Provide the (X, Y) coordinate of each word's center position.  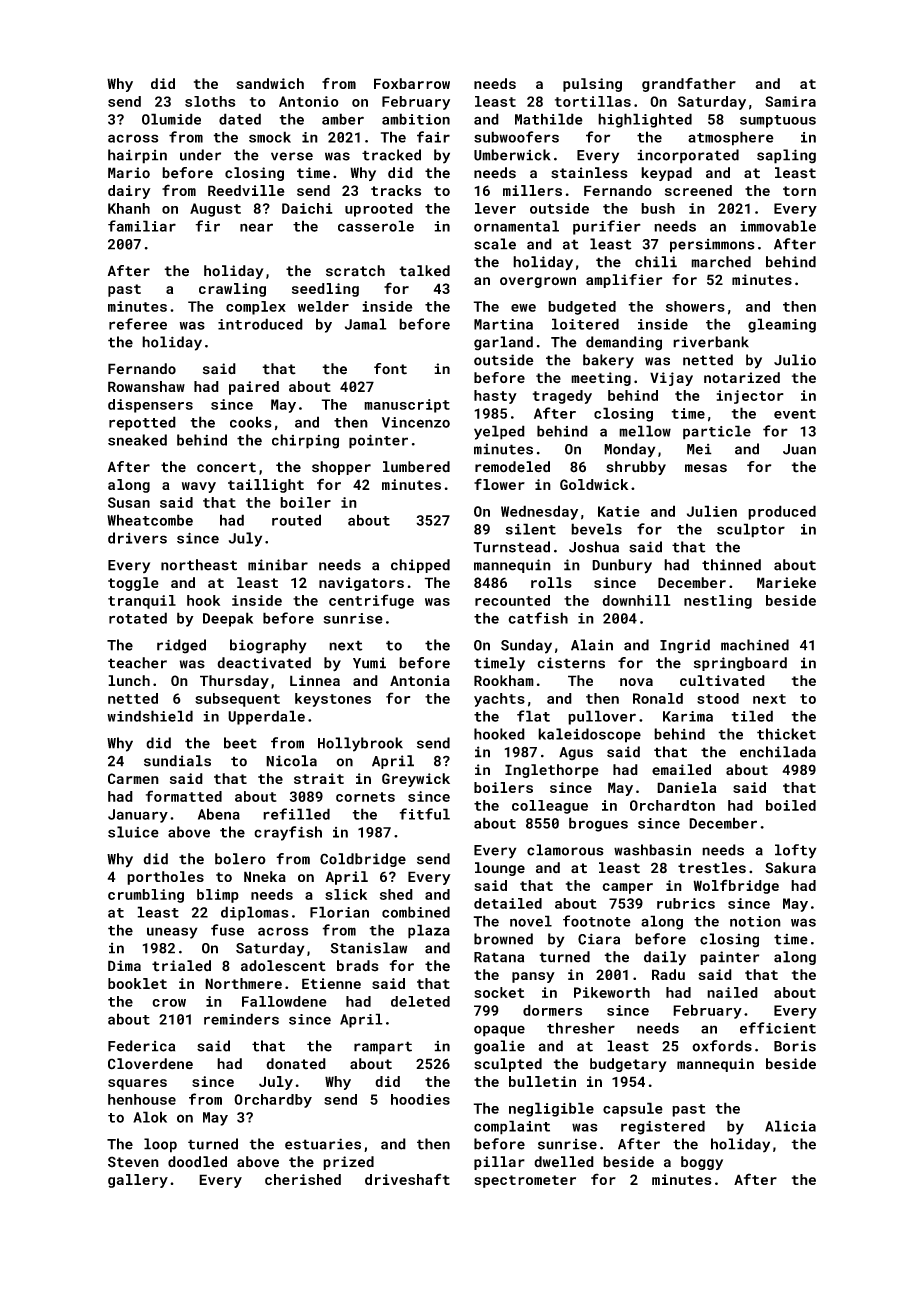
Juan (799, 449)
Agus (576, 753)
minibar (278, 565)
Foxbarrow (412, 83)
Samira (790, 101)
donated (296, 1064)
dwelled (564, 1162)
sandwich (270, 83)
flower (499, 484)
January (138, 816)
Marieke (786, 582)
